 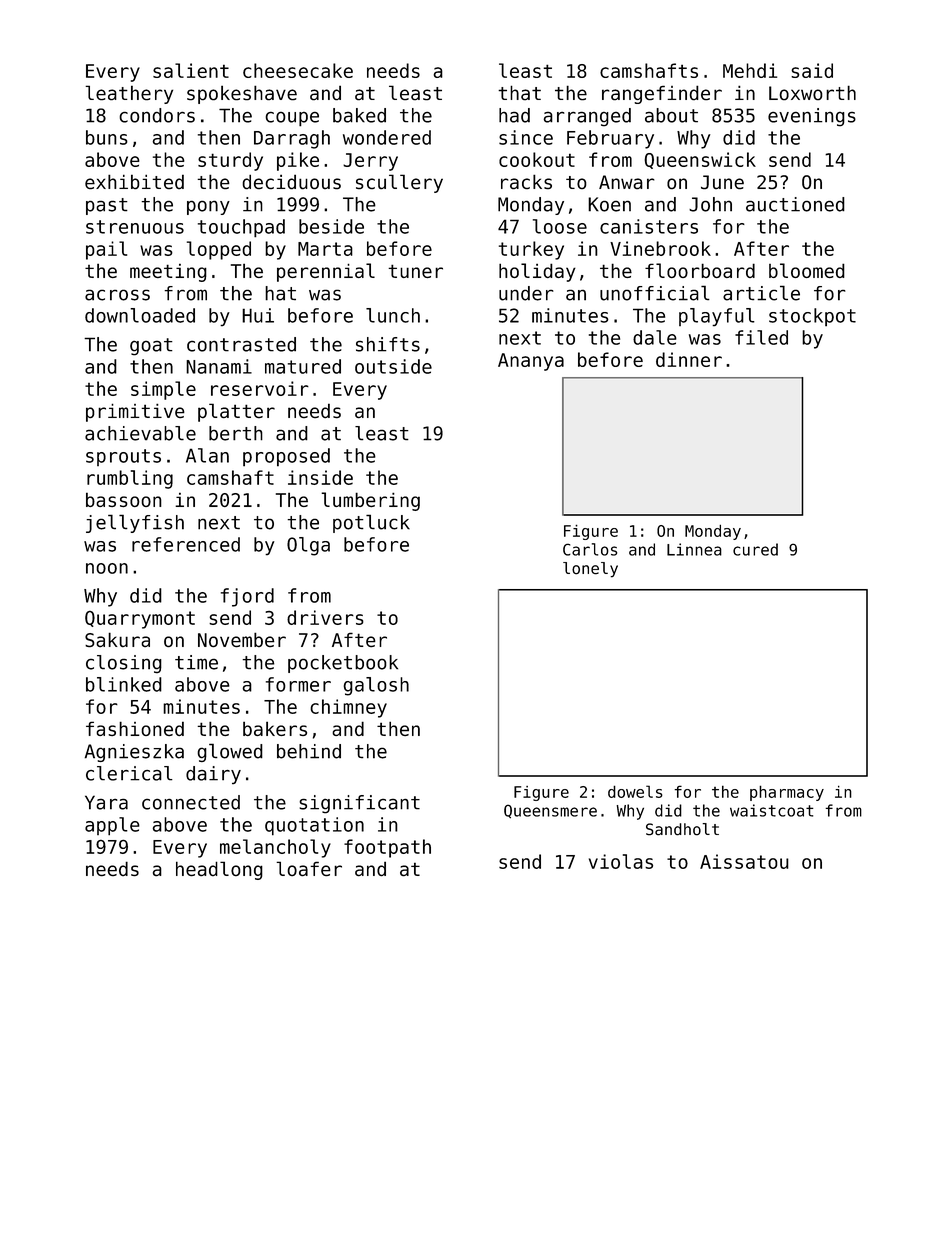 What do you see at coordinates (298, 70) in the page?
I see `cheesecake` at bounding box center [298, 70].
